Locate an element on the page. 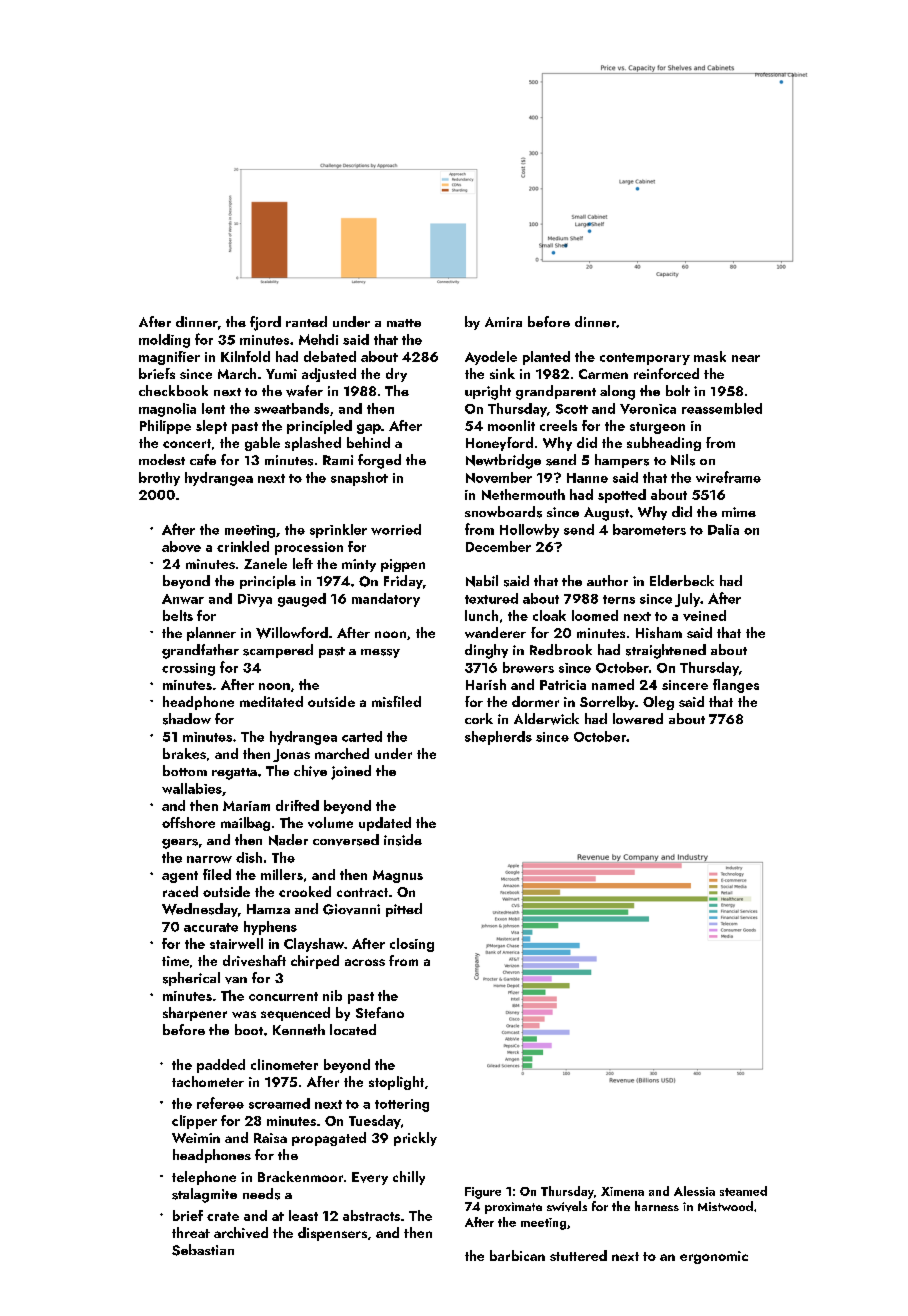  lowered is located at coordinates (638, 718).
